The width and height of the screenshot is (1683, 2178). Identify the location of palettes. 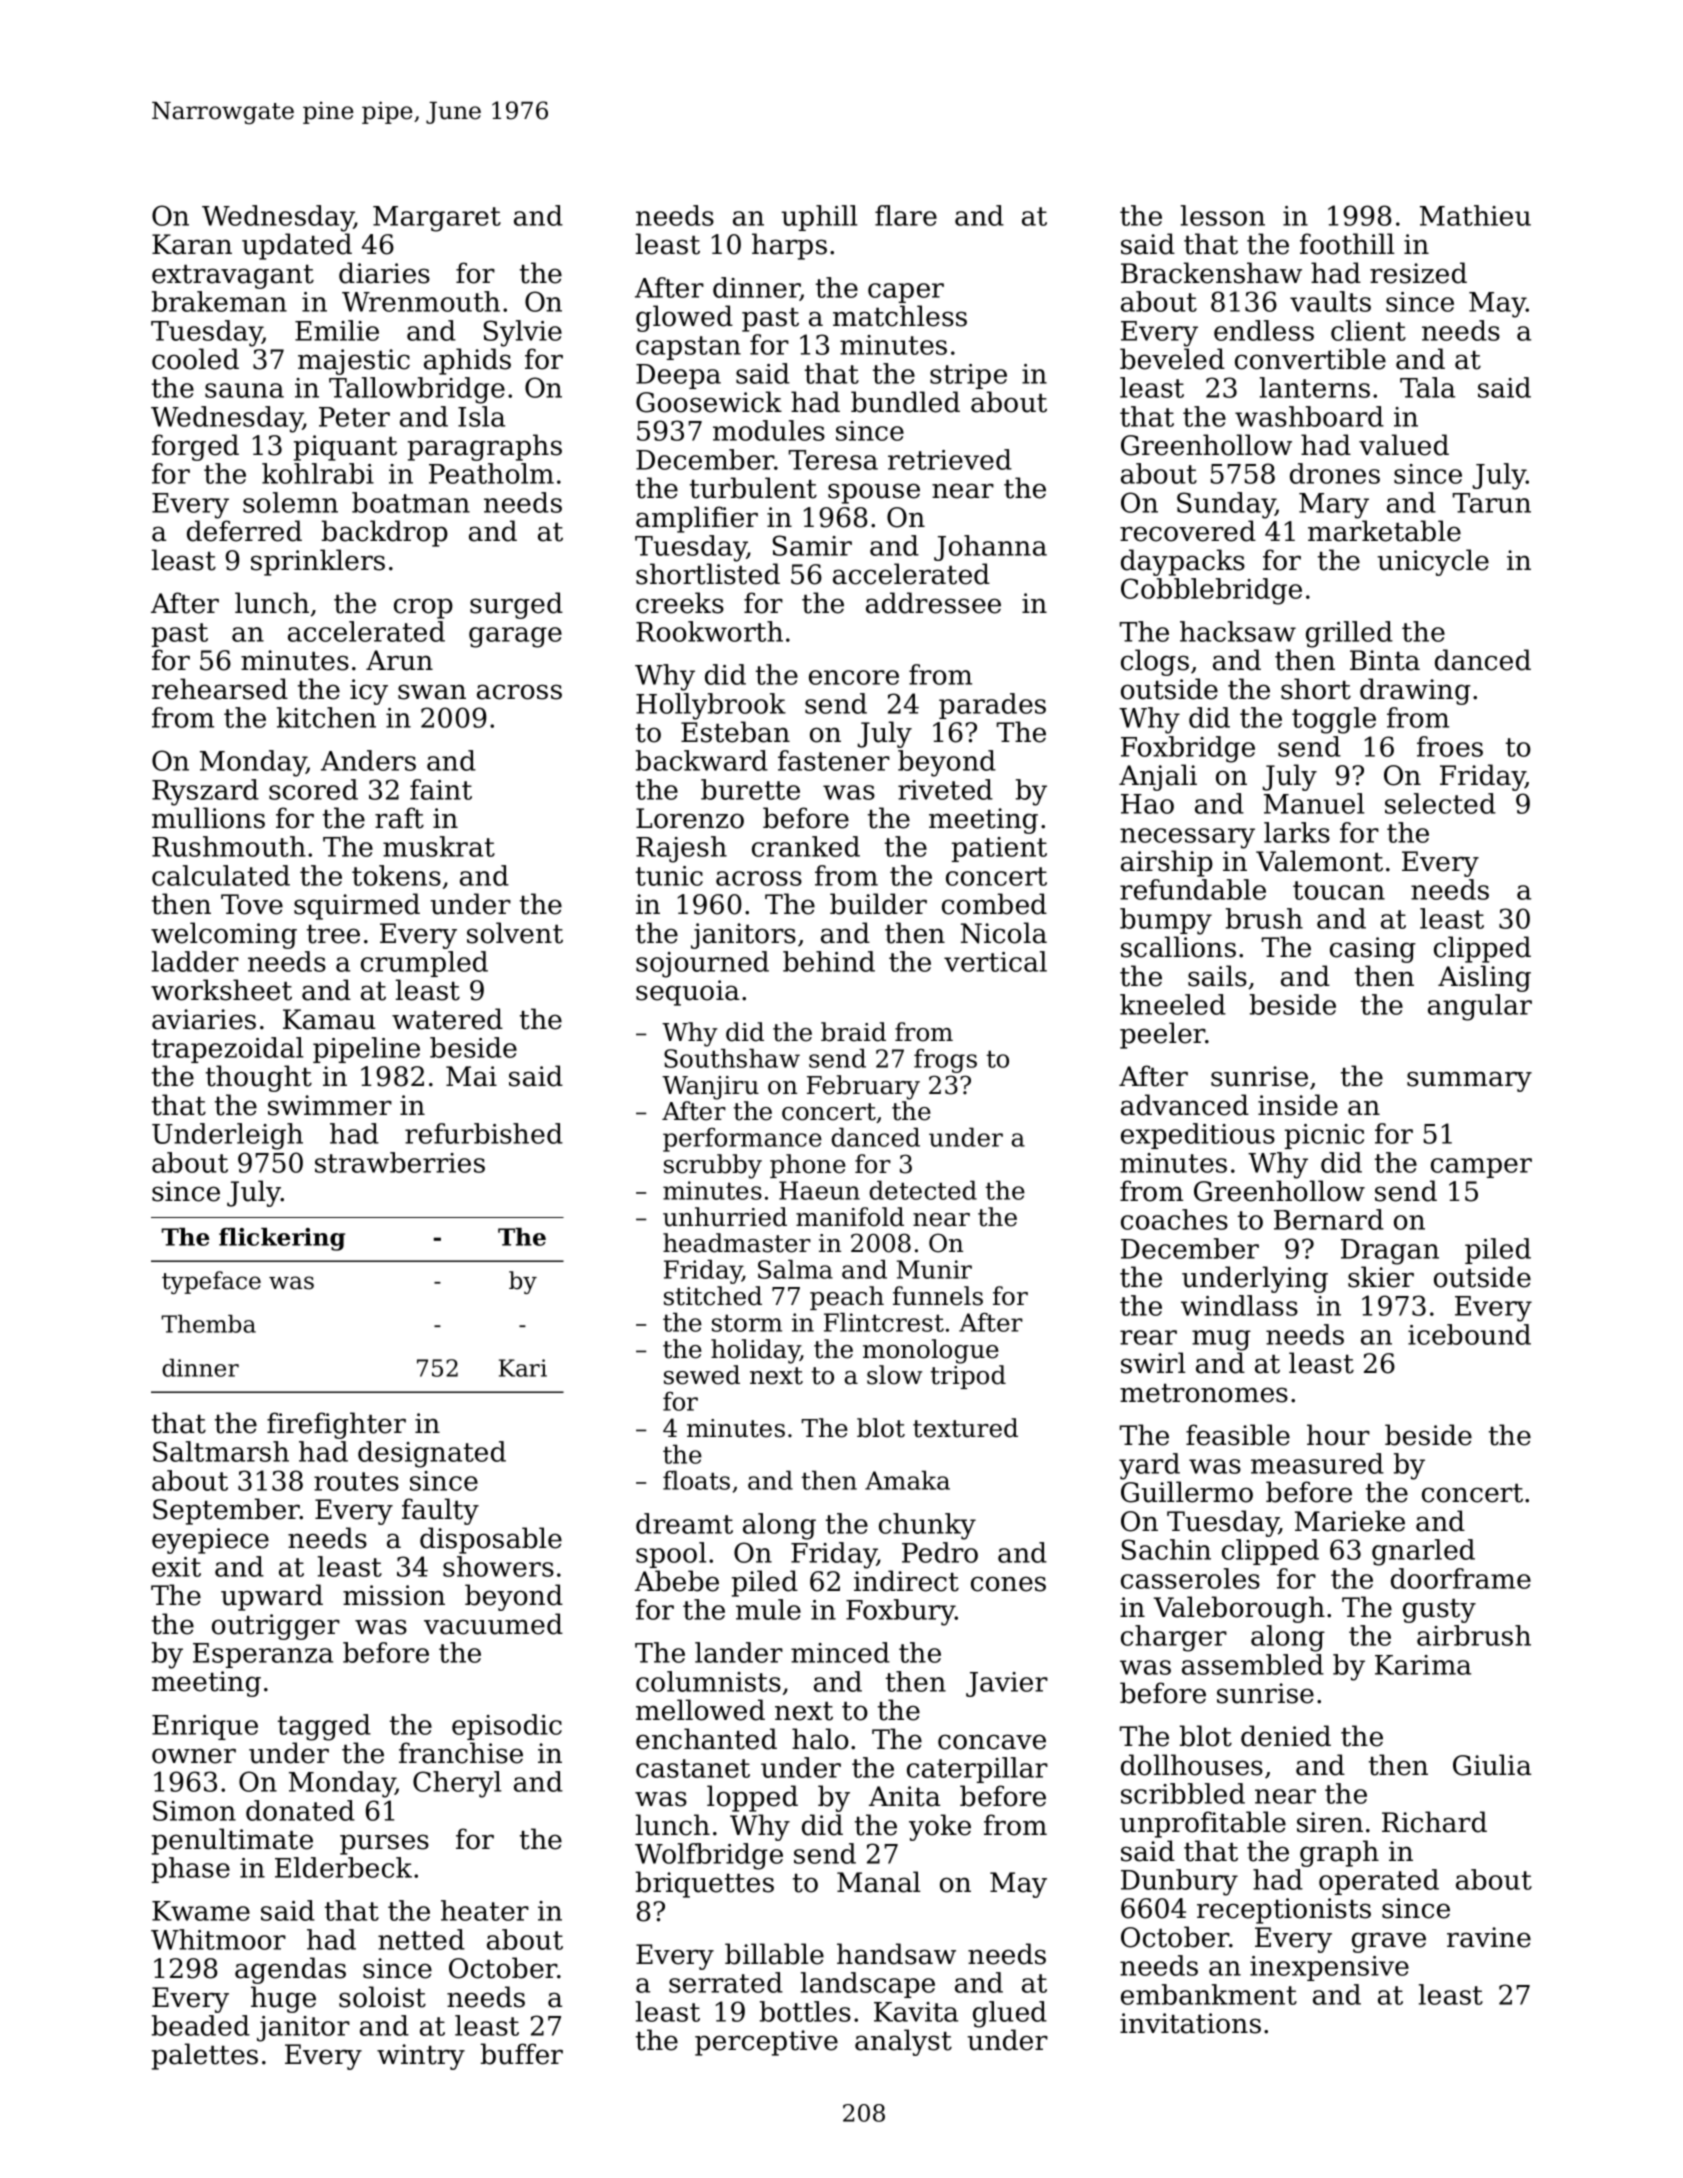
(205, 2056).
